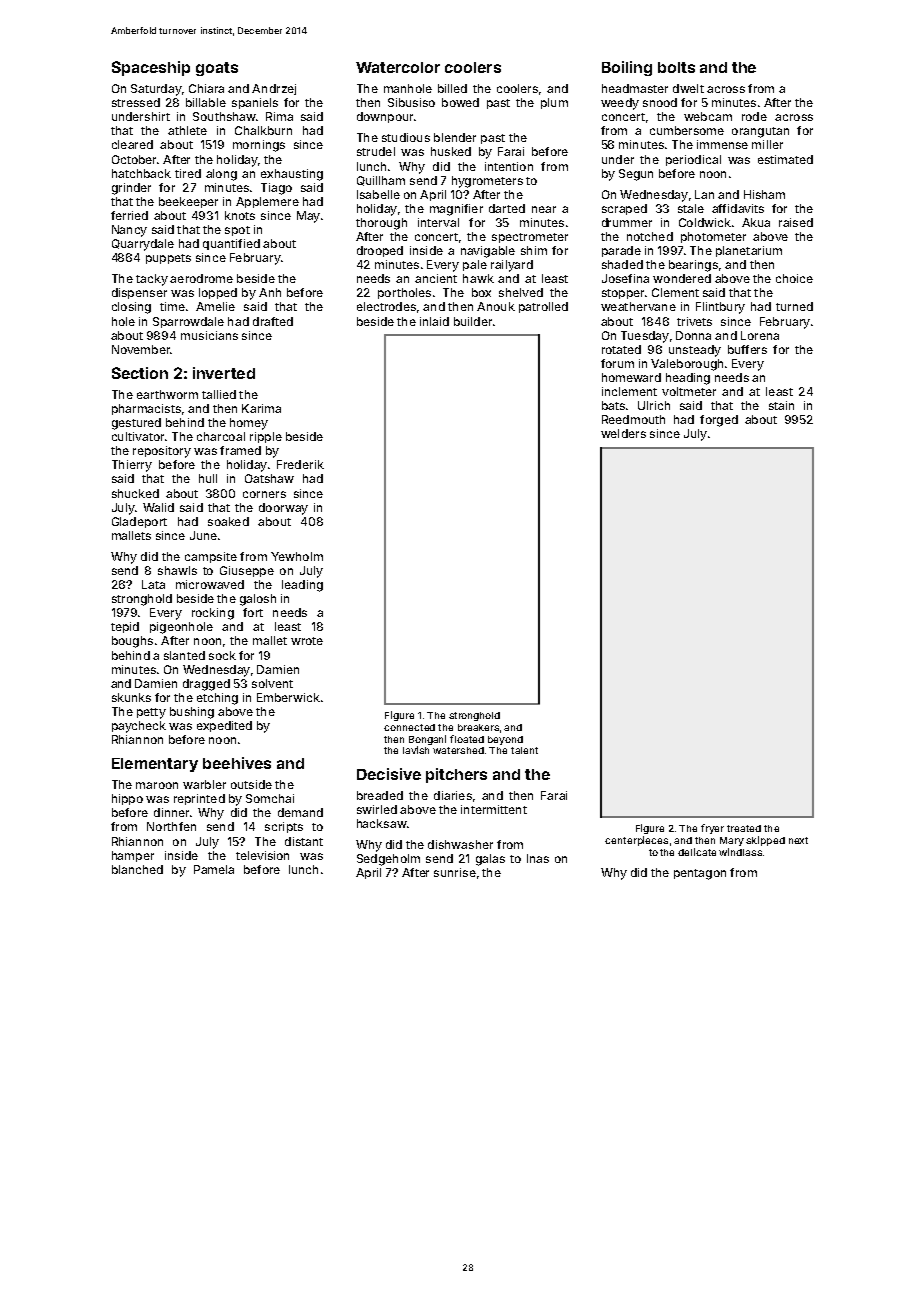 This page has height=1308, width=924. Describe the element at coordinates (398, 67) in the page. I see `Watercolor` at that location.
